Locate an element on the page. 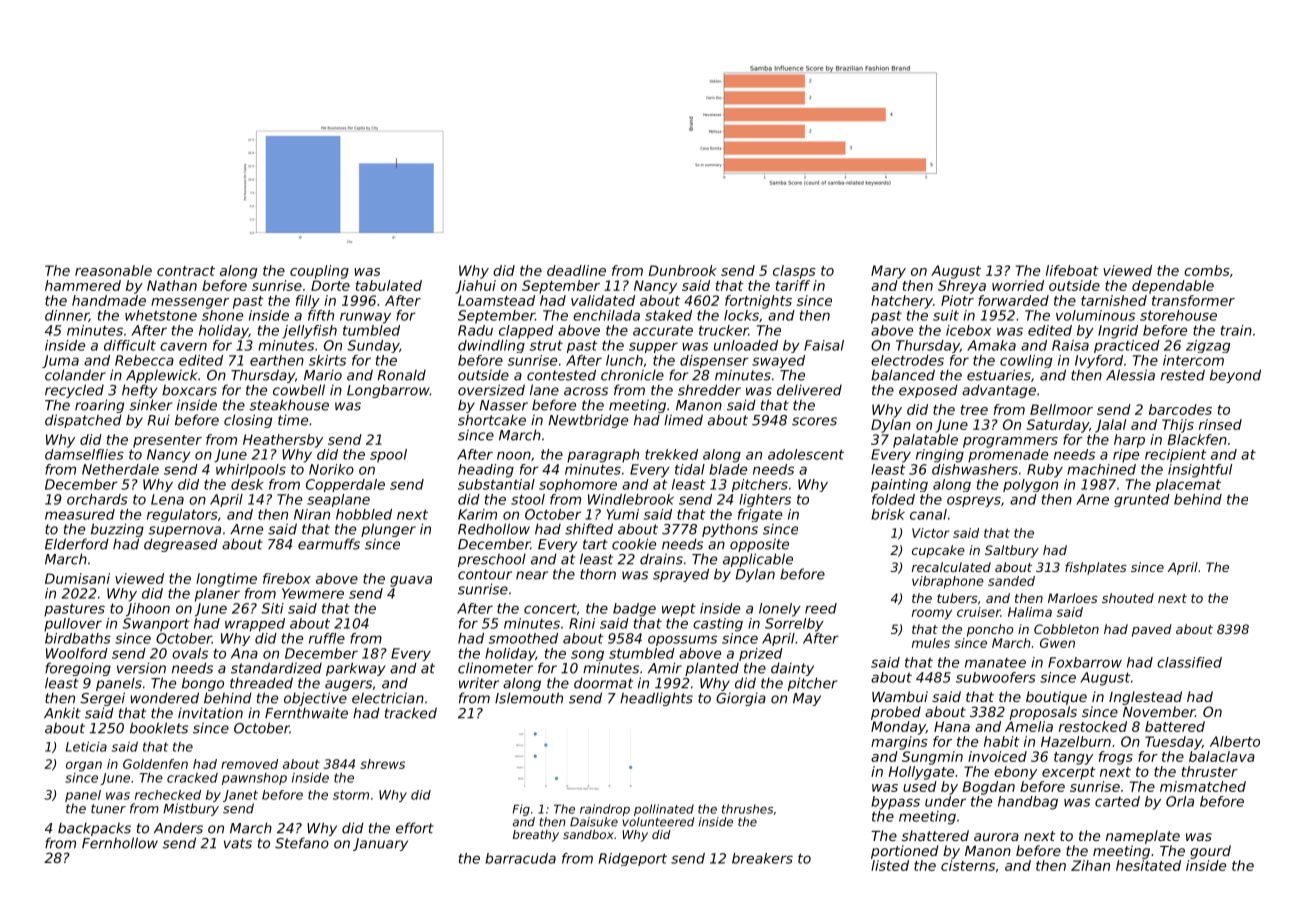 Image resolution: width=1308 pixels, height=924 pixels. Alberto is located at coordinates (1235, 741).
